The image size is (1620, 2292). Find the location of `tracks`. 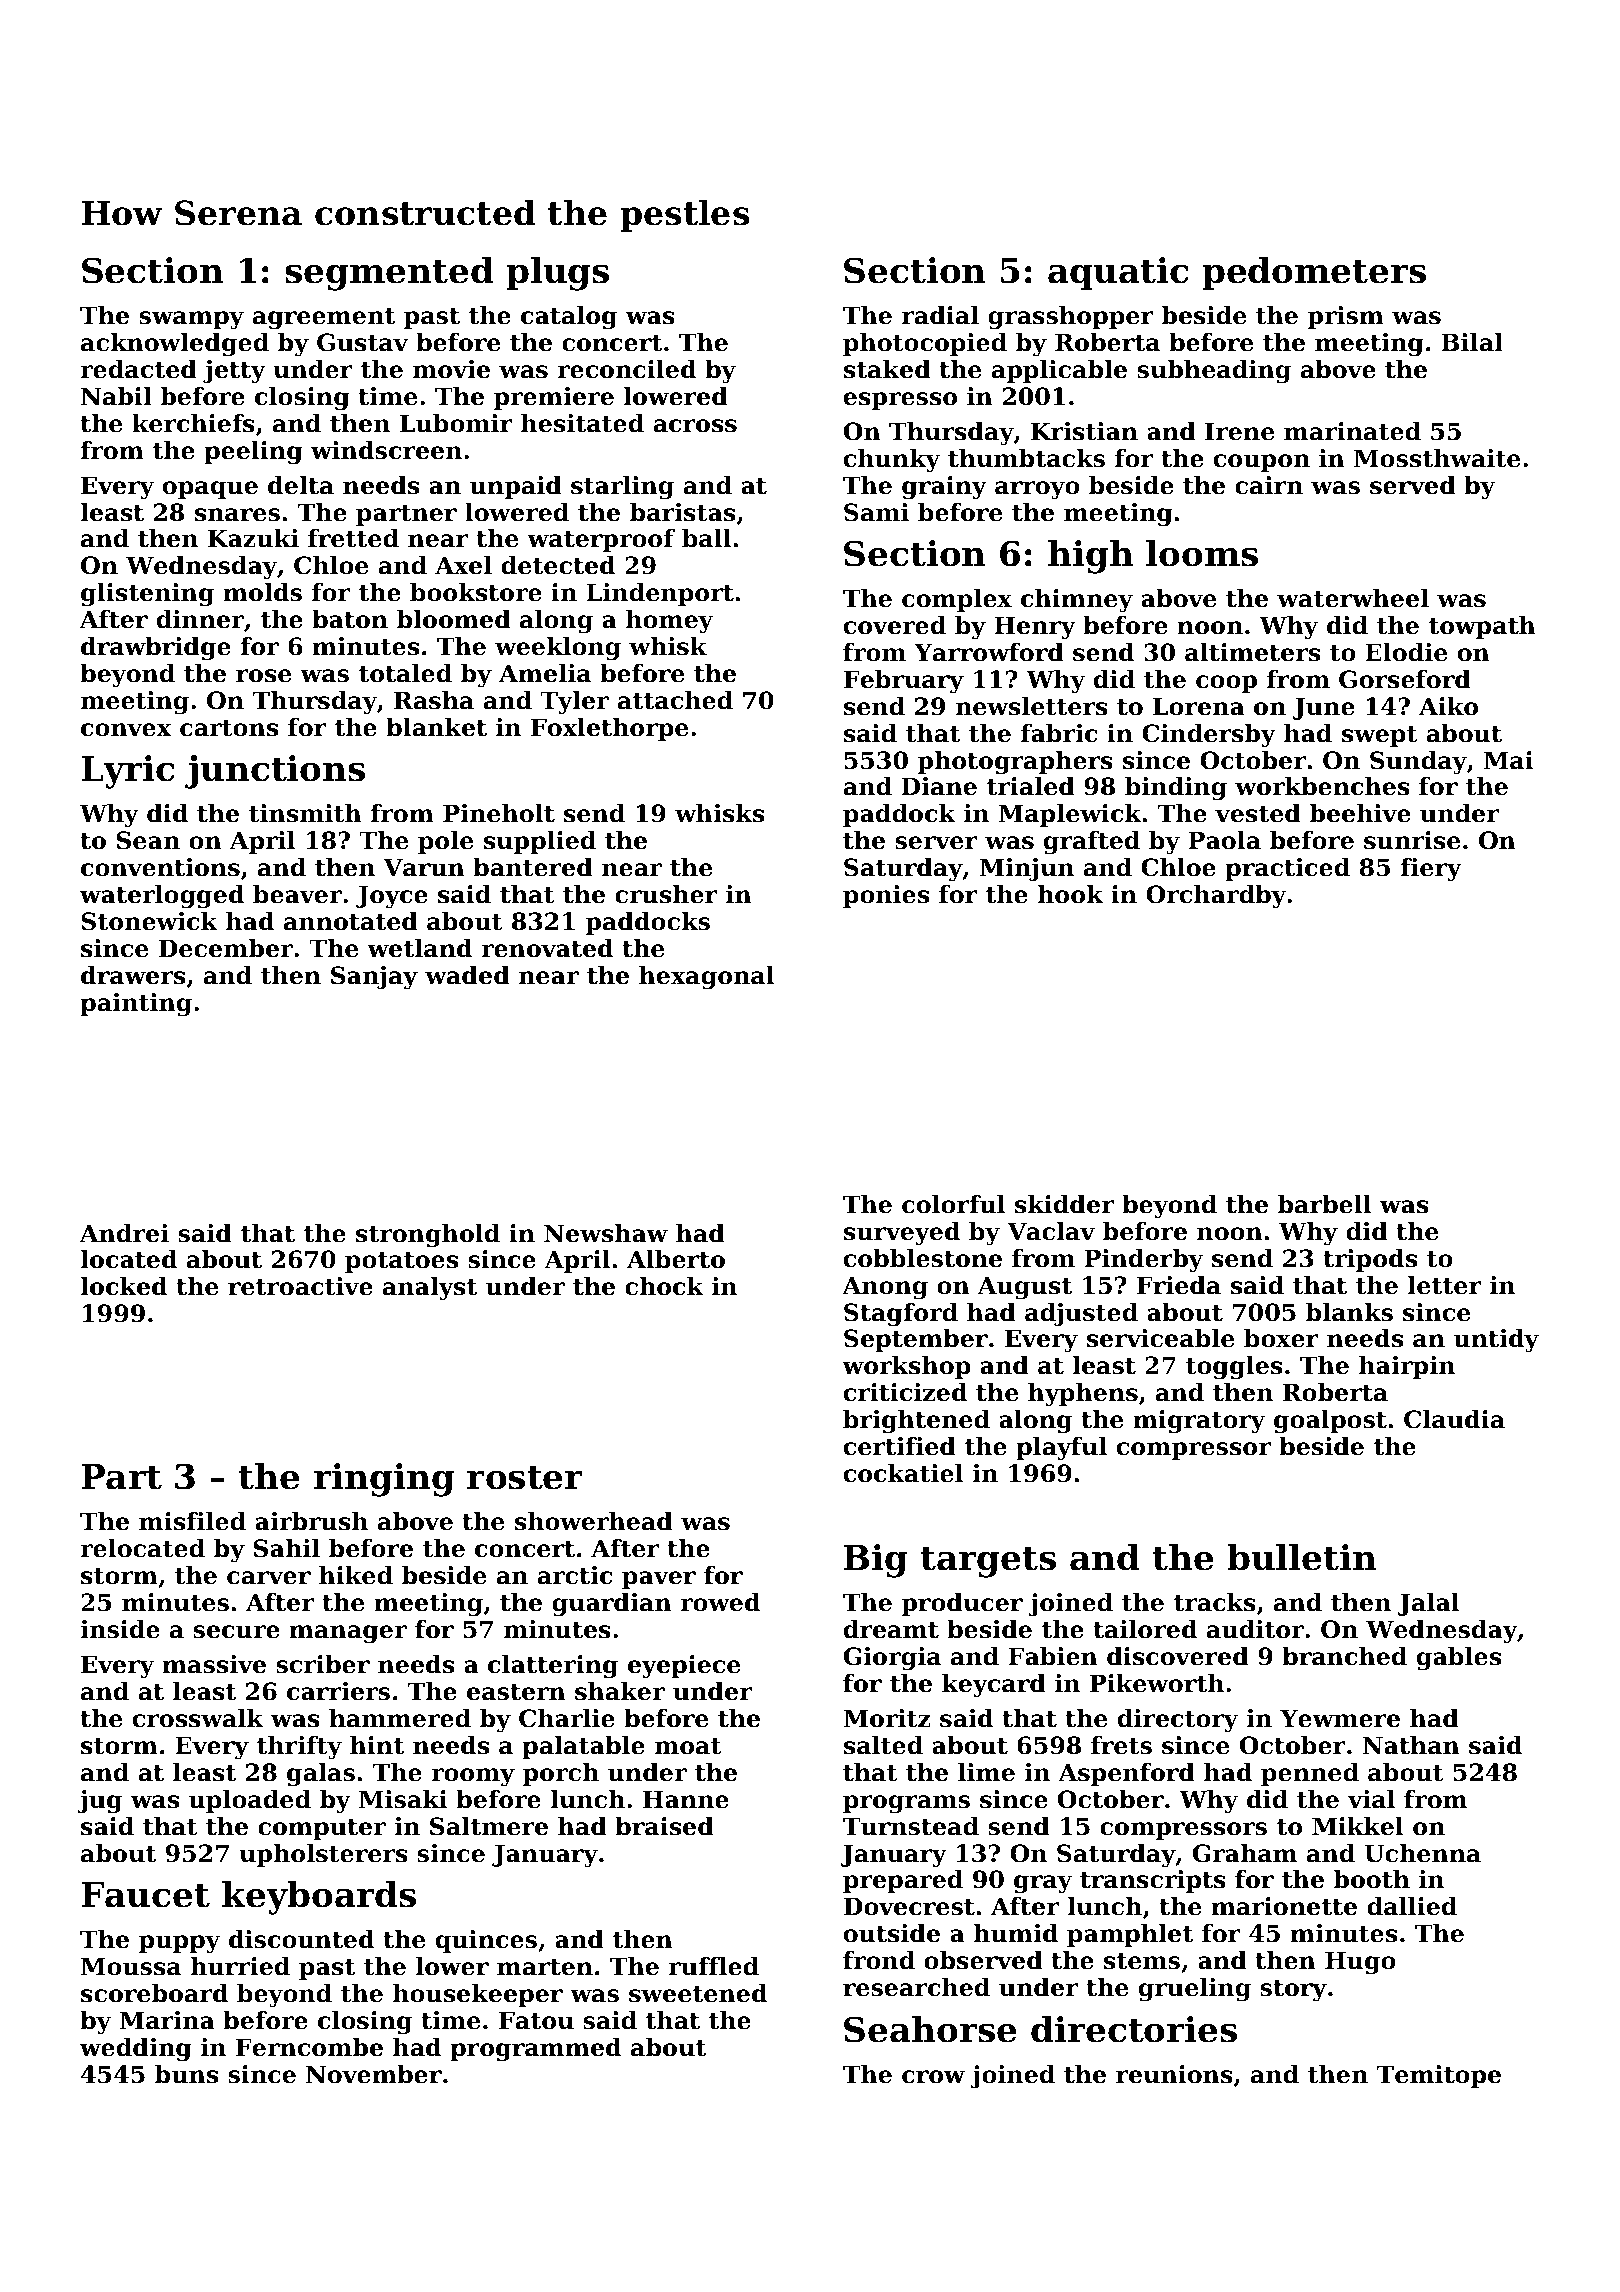

tracks is located at coordinates (1215, 1602).
